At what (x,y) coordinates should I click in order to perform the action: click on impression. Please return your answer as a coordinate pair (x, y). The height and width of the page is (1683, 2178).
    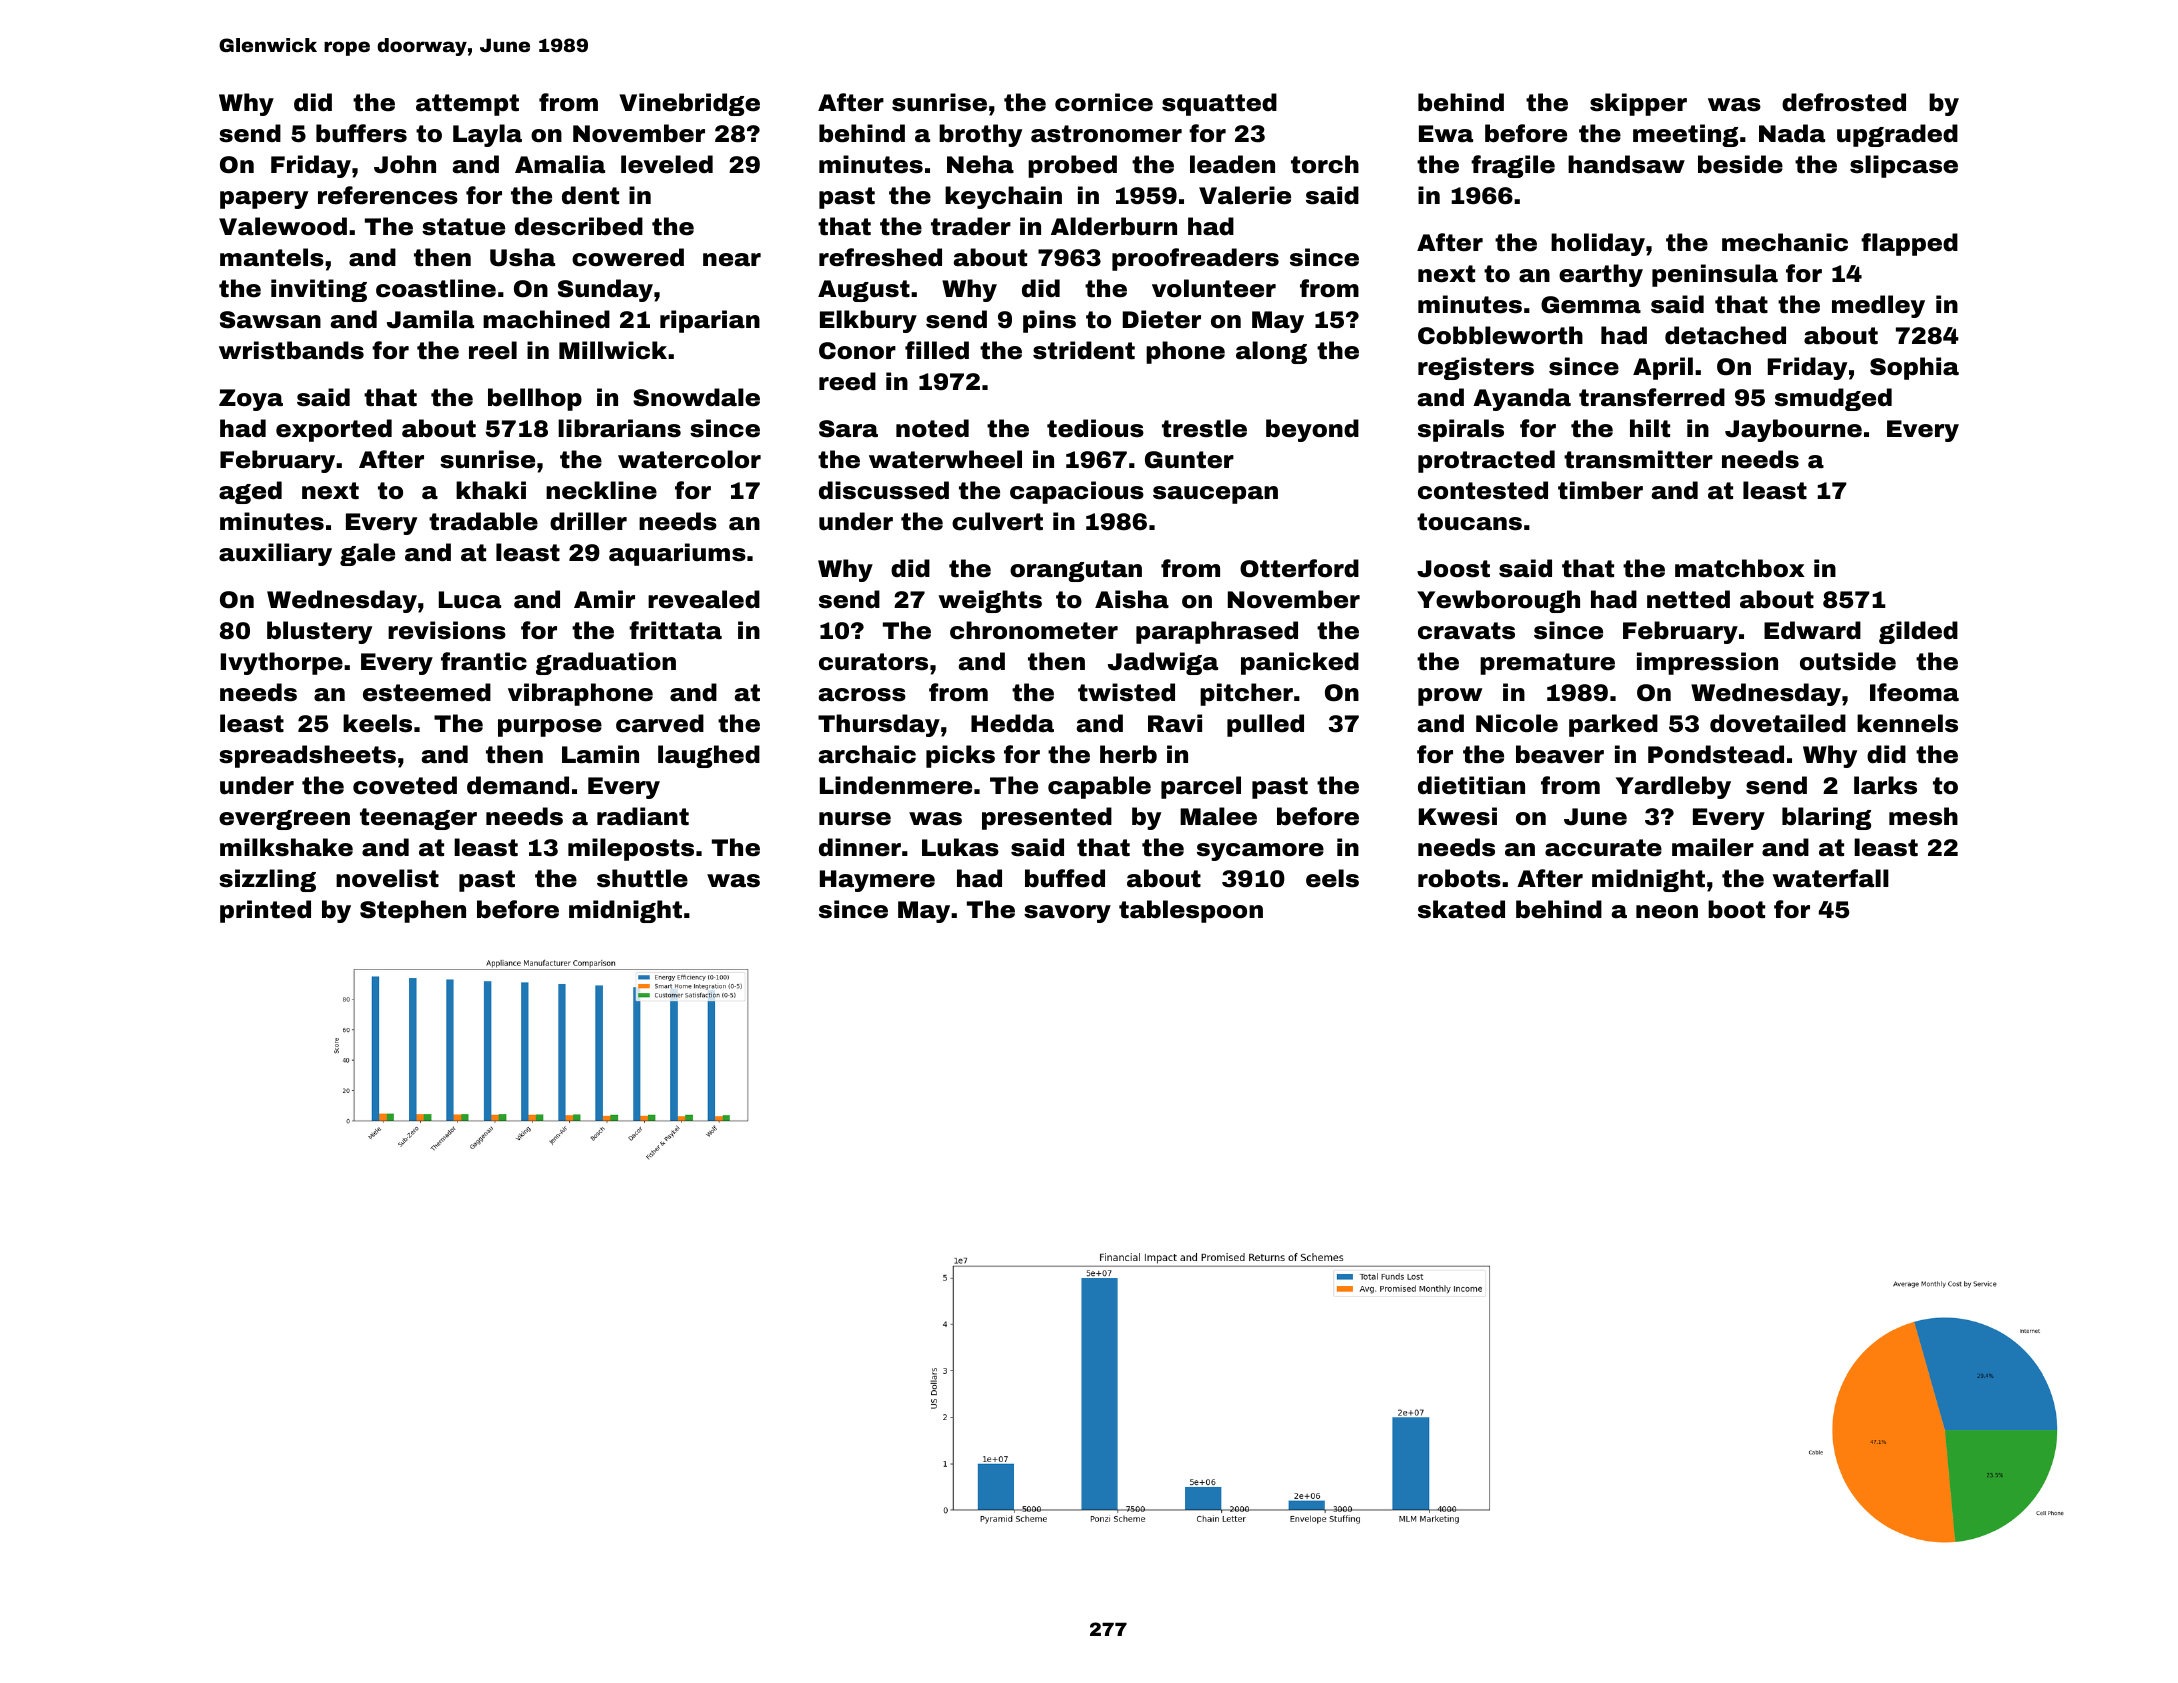
    Looking at the image, I should click on (1707, 663).
